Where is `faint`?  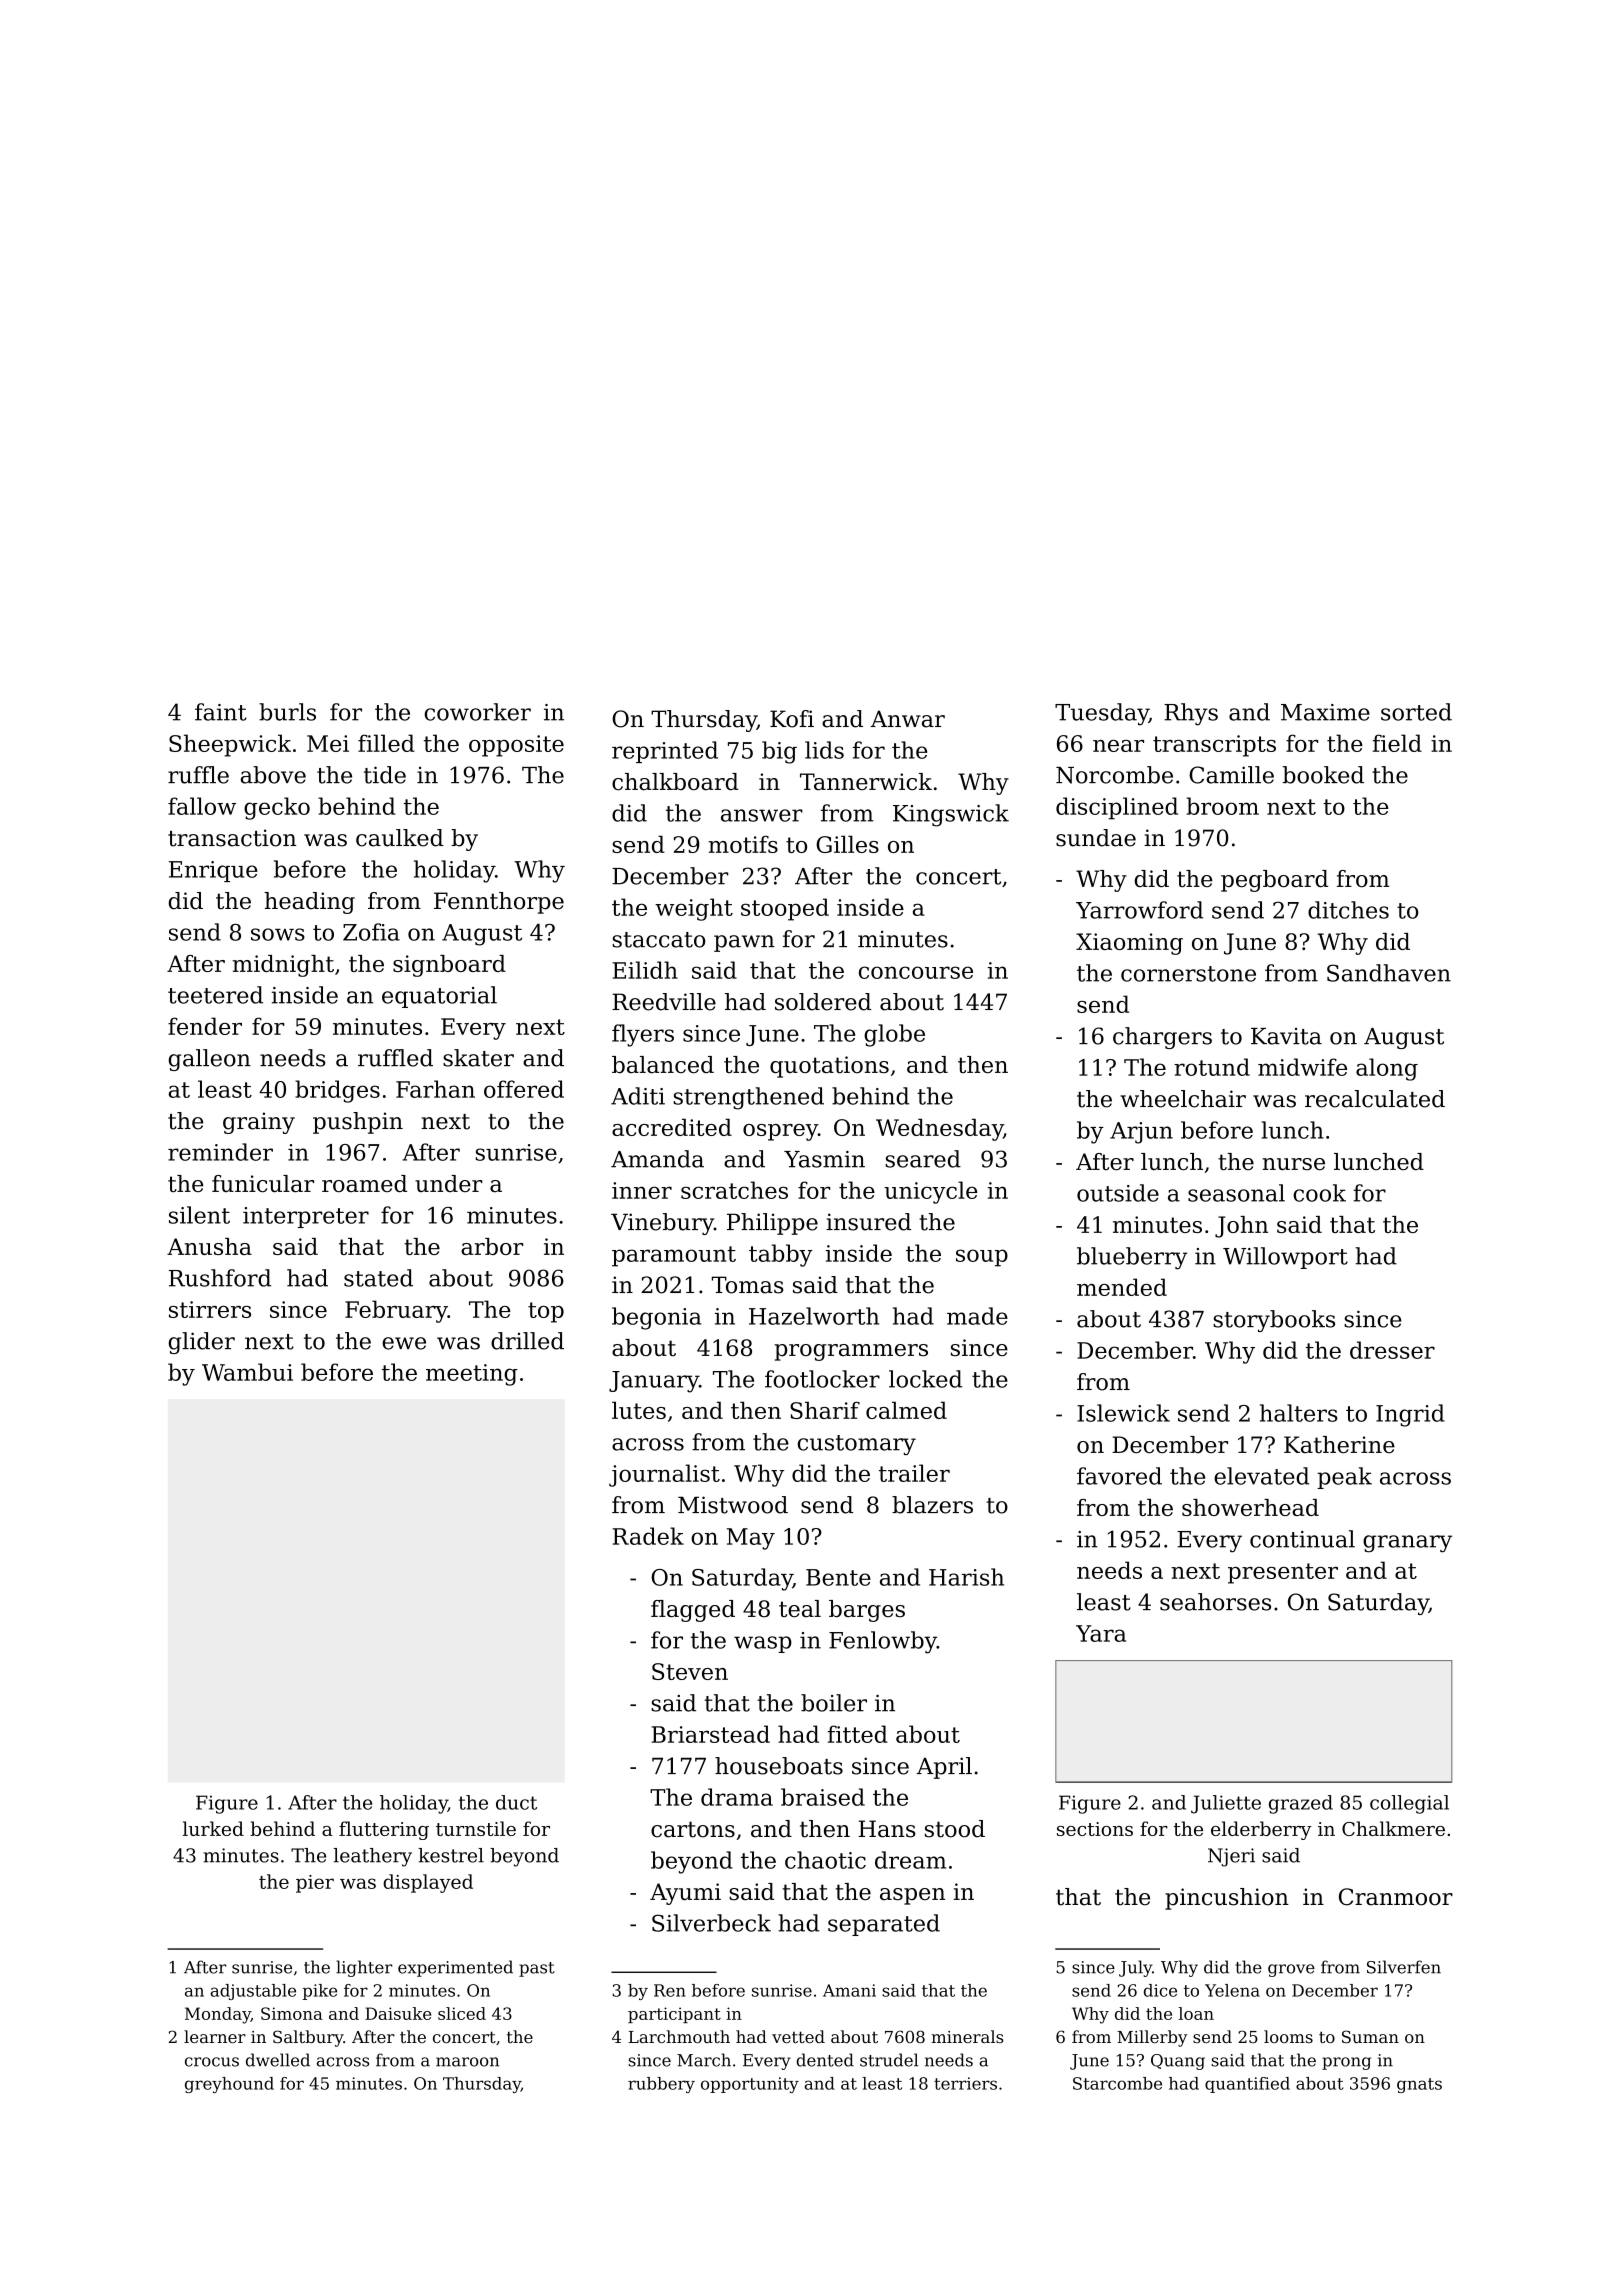
faint is located at coordinates (221, 712).
